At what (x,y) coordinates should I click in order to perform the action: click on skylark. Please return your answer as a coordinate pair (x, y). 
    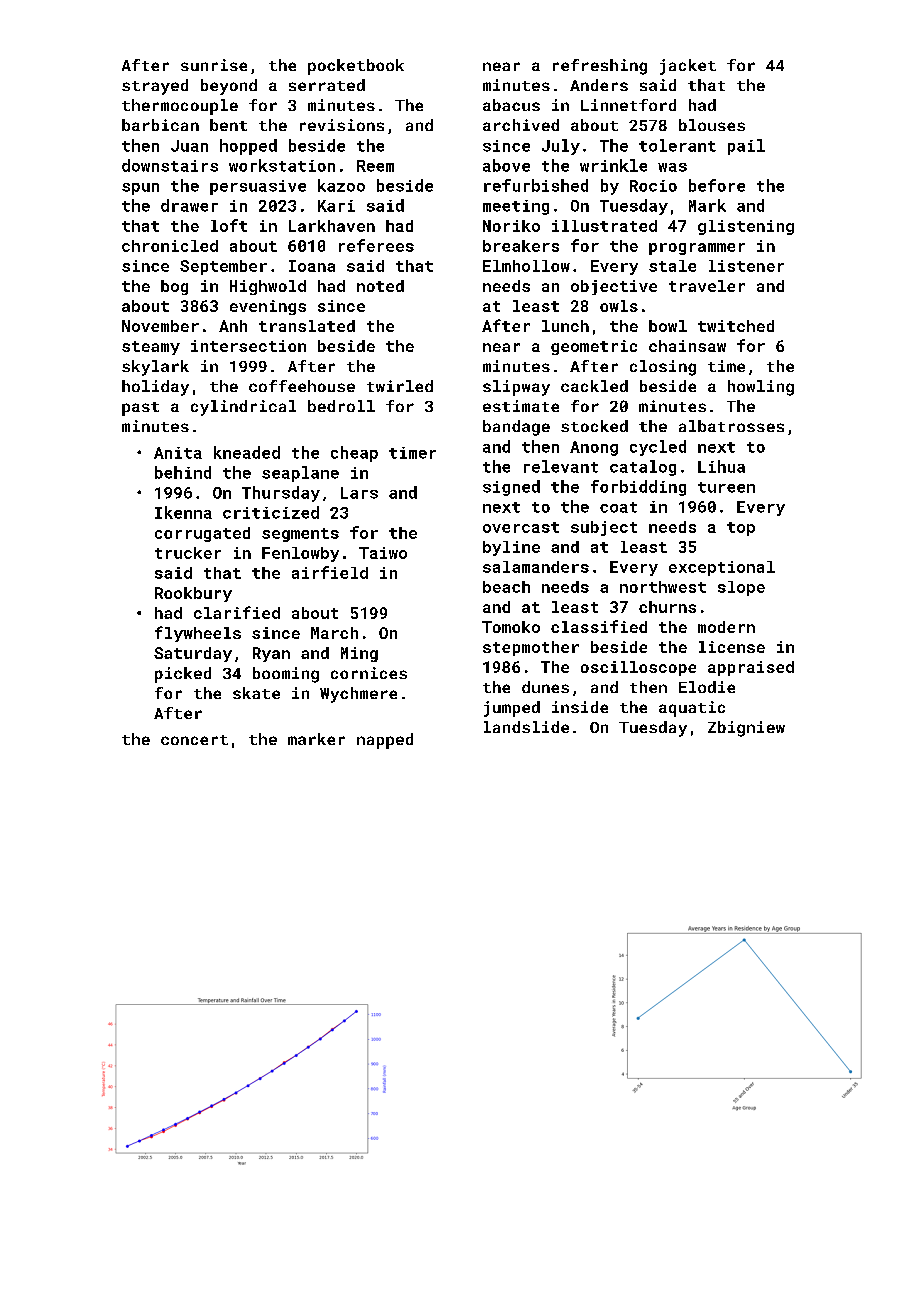
    Looking at the image, I should click on (155, 368).
